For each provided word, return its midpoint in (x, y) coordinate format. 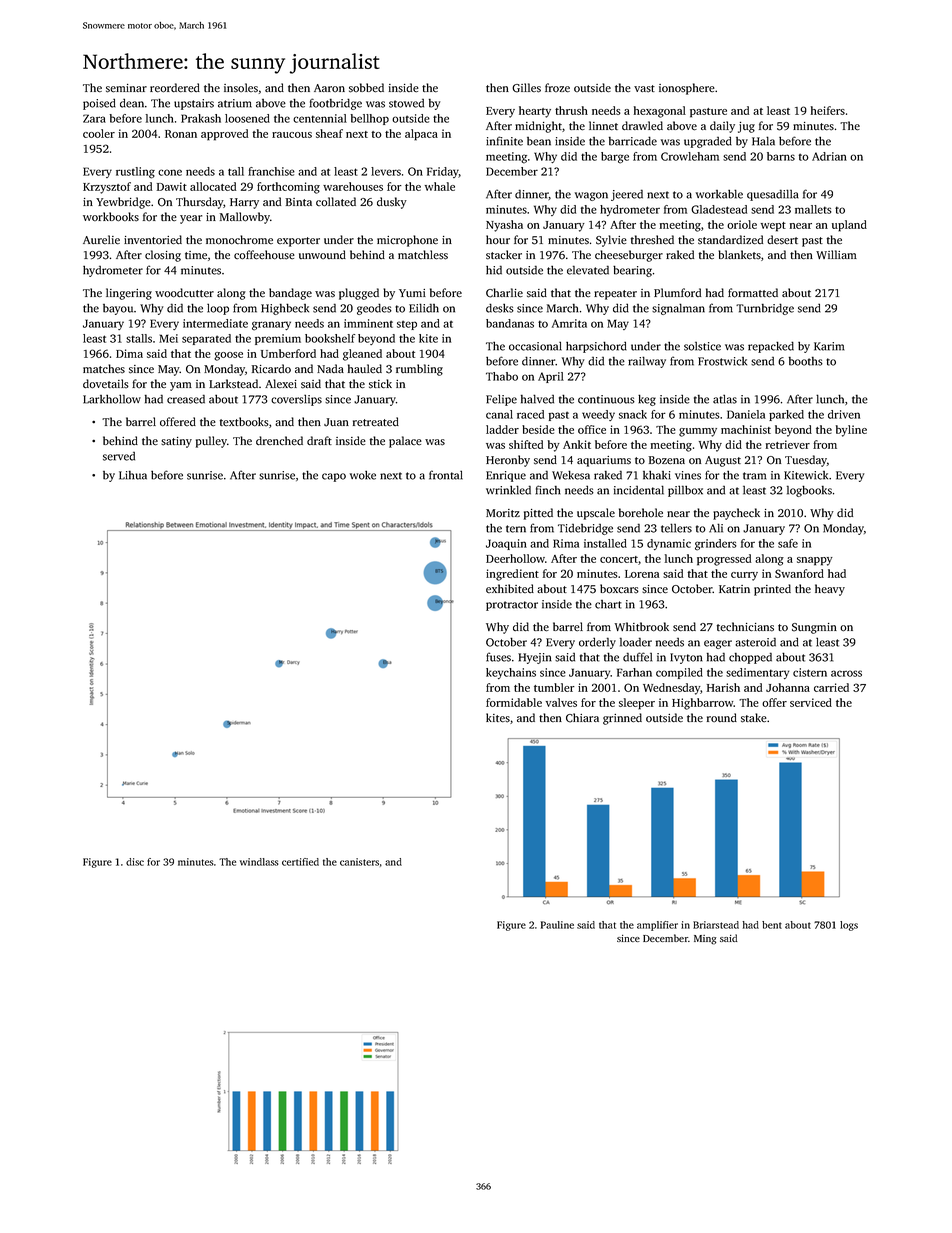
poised (99, 104)
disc (135, 862)
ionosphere (687, 89)
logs (849, 926)
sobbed (366, 88)
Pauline (557, 925)
